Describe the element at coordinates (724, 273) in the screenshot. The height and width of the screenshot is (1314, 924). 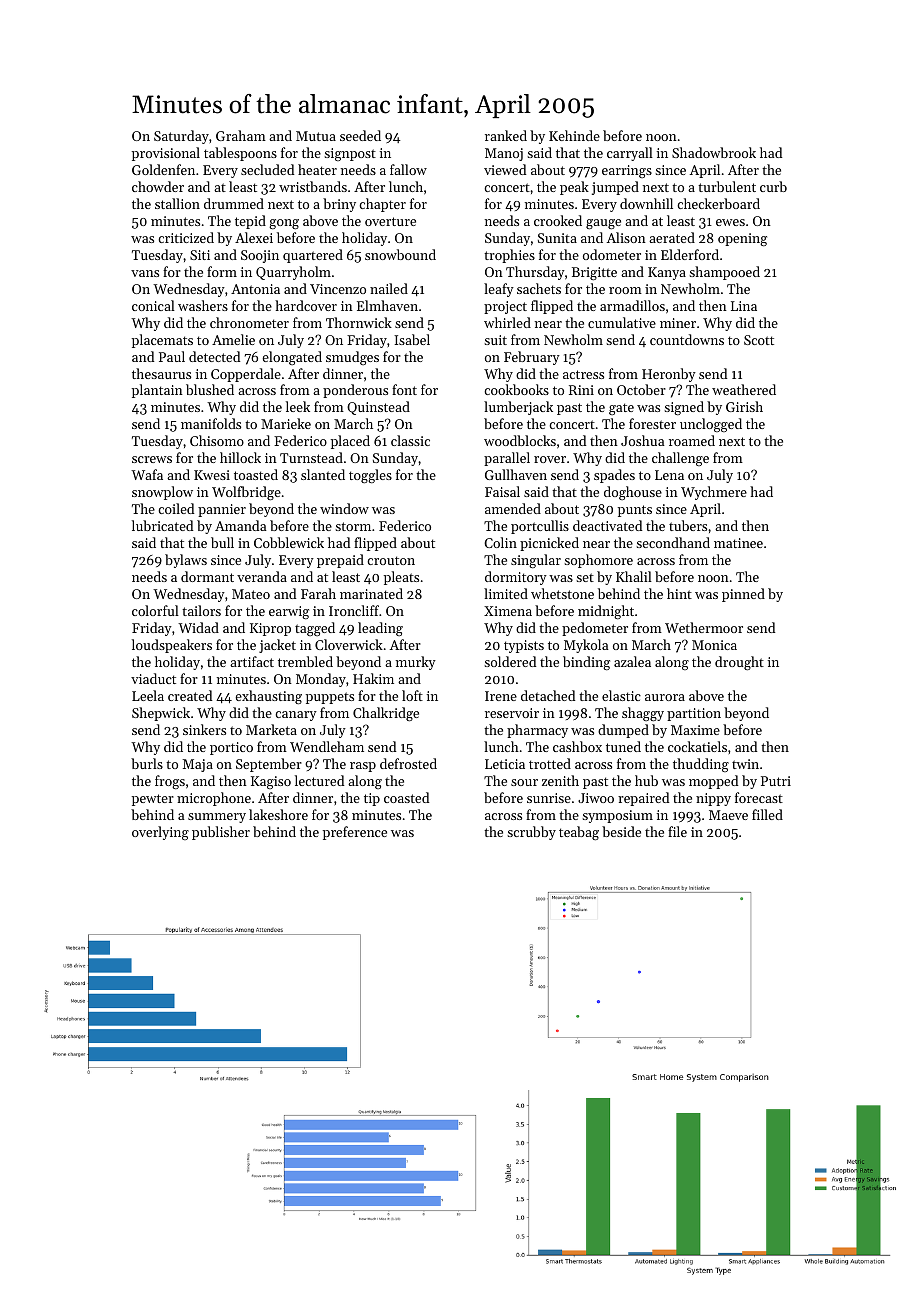
I see `shampooed` at that location.
